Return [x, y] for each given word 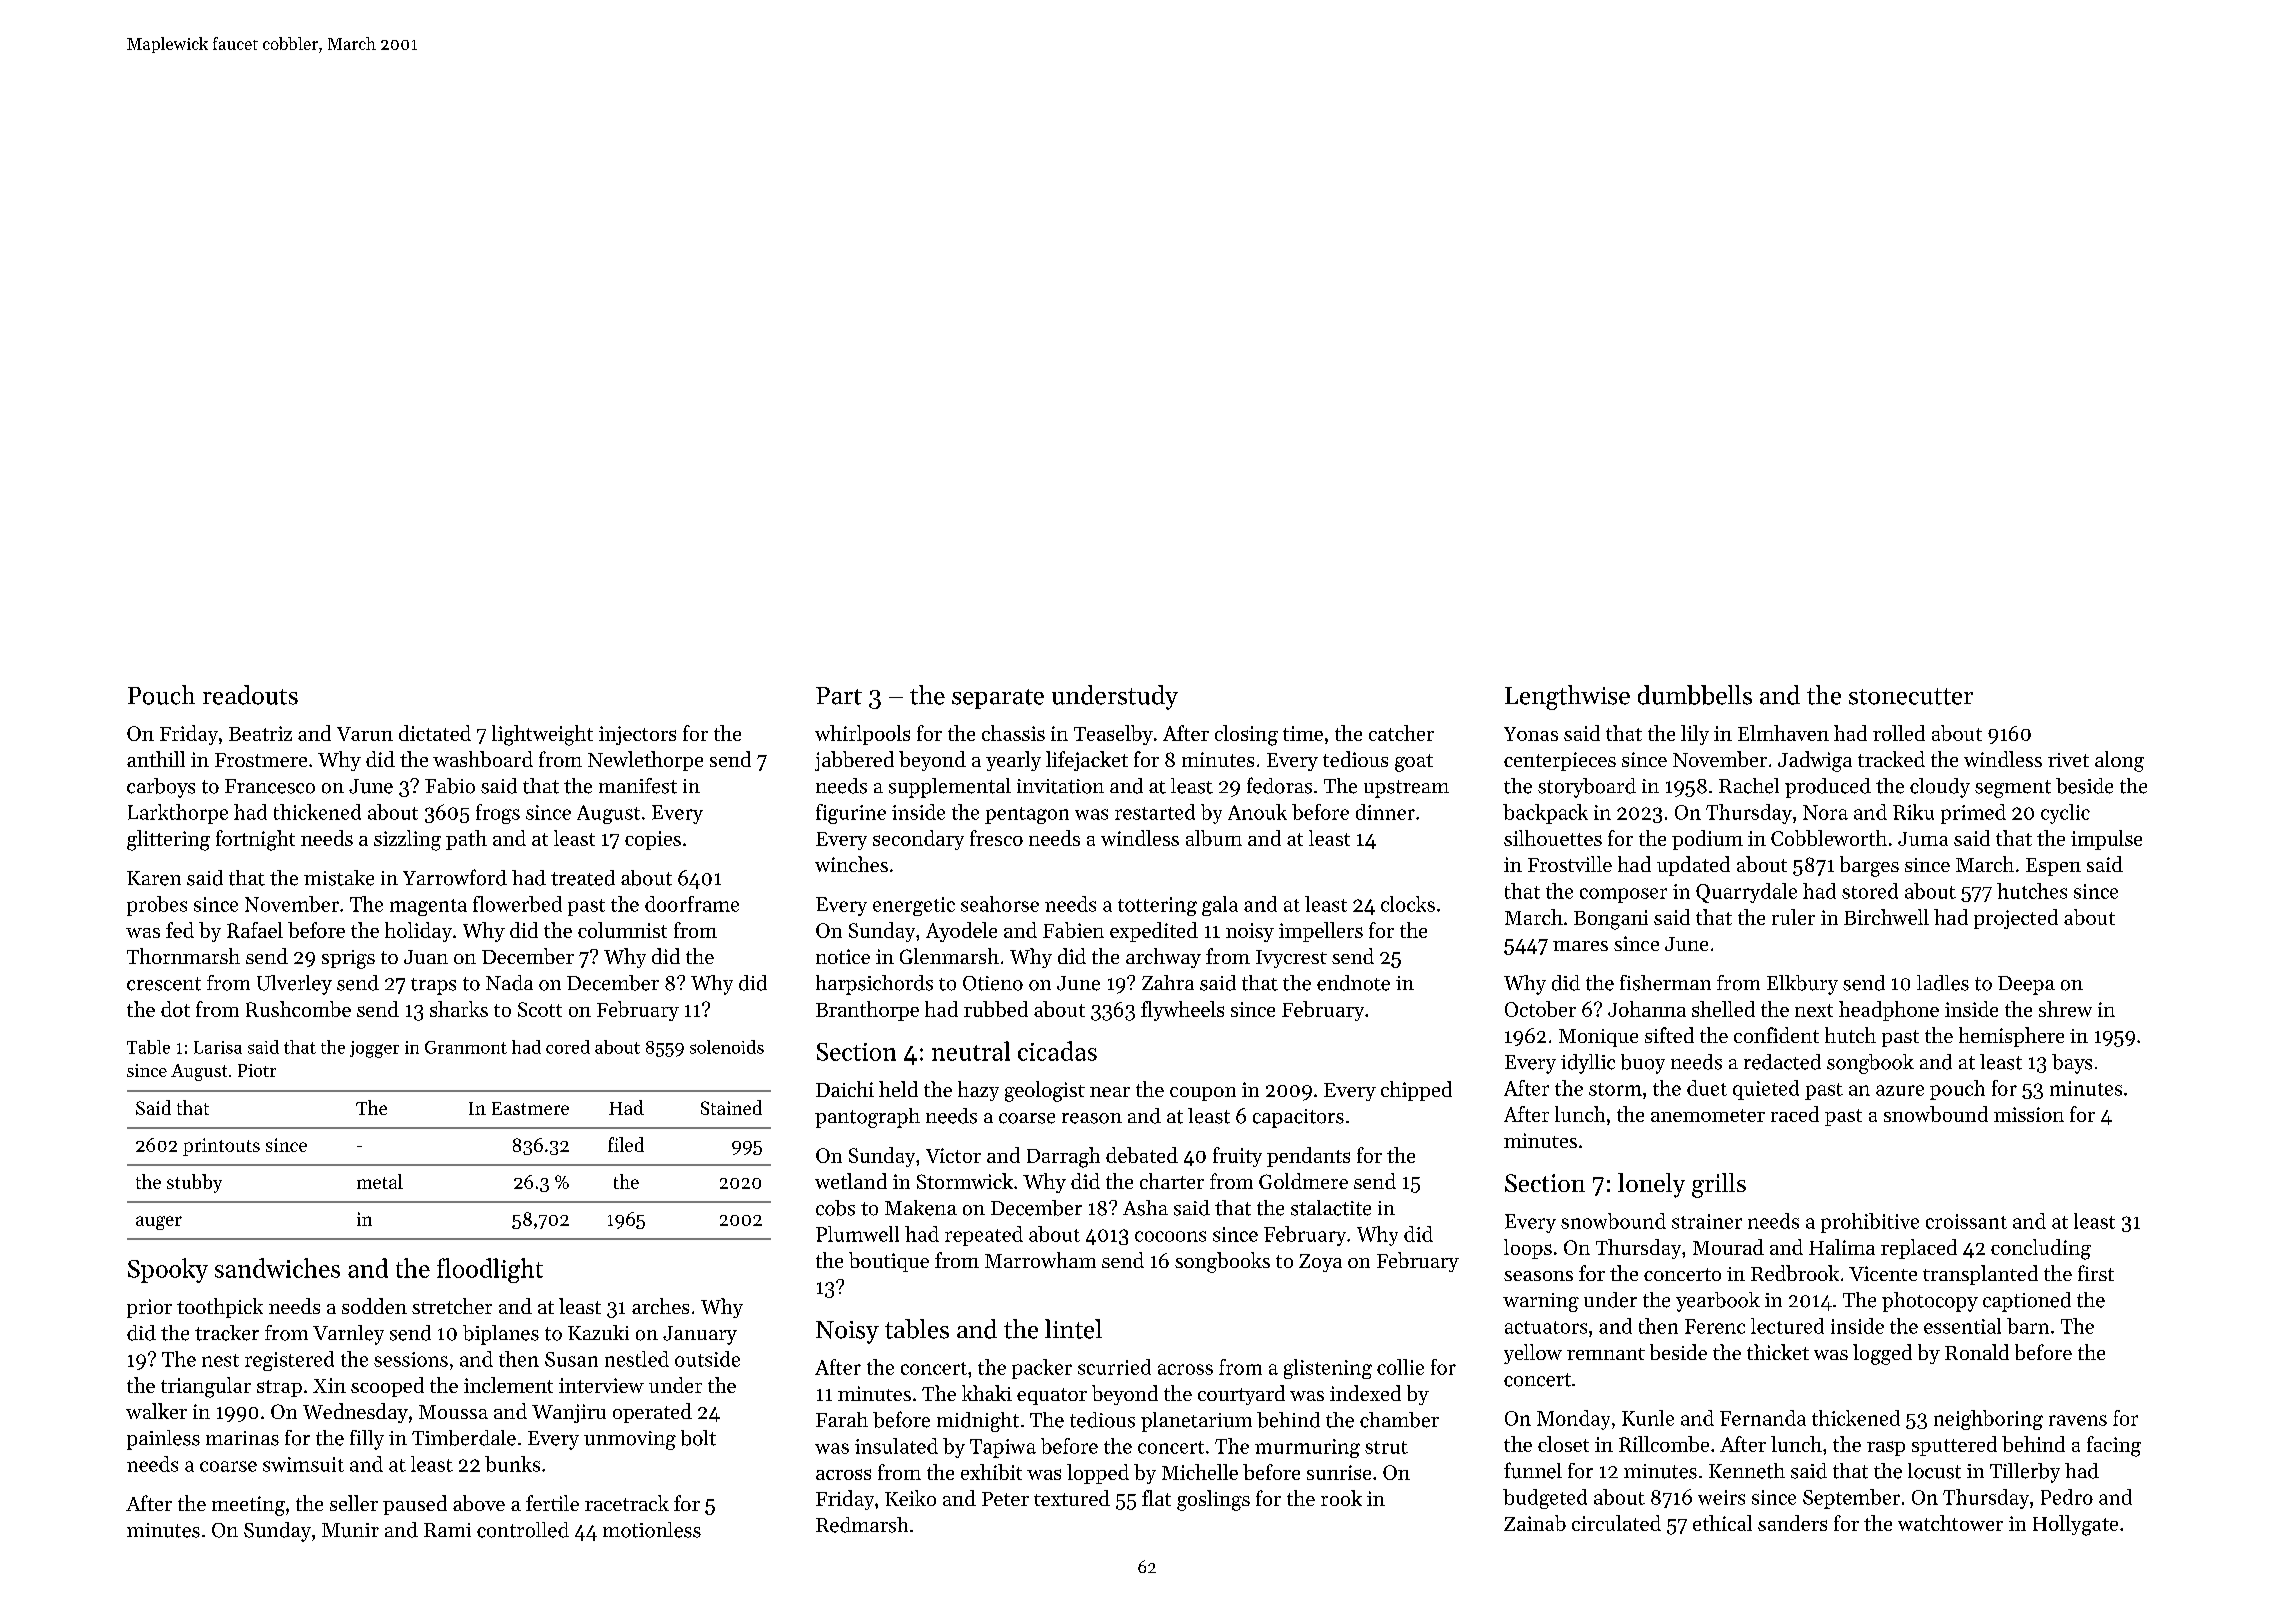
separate [998, 699]
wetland [851, 1181]
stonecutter [1911, 696]
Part [839, 696]
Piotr [257, 1070]
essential [1962, 1326]
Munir [350, 1530]
